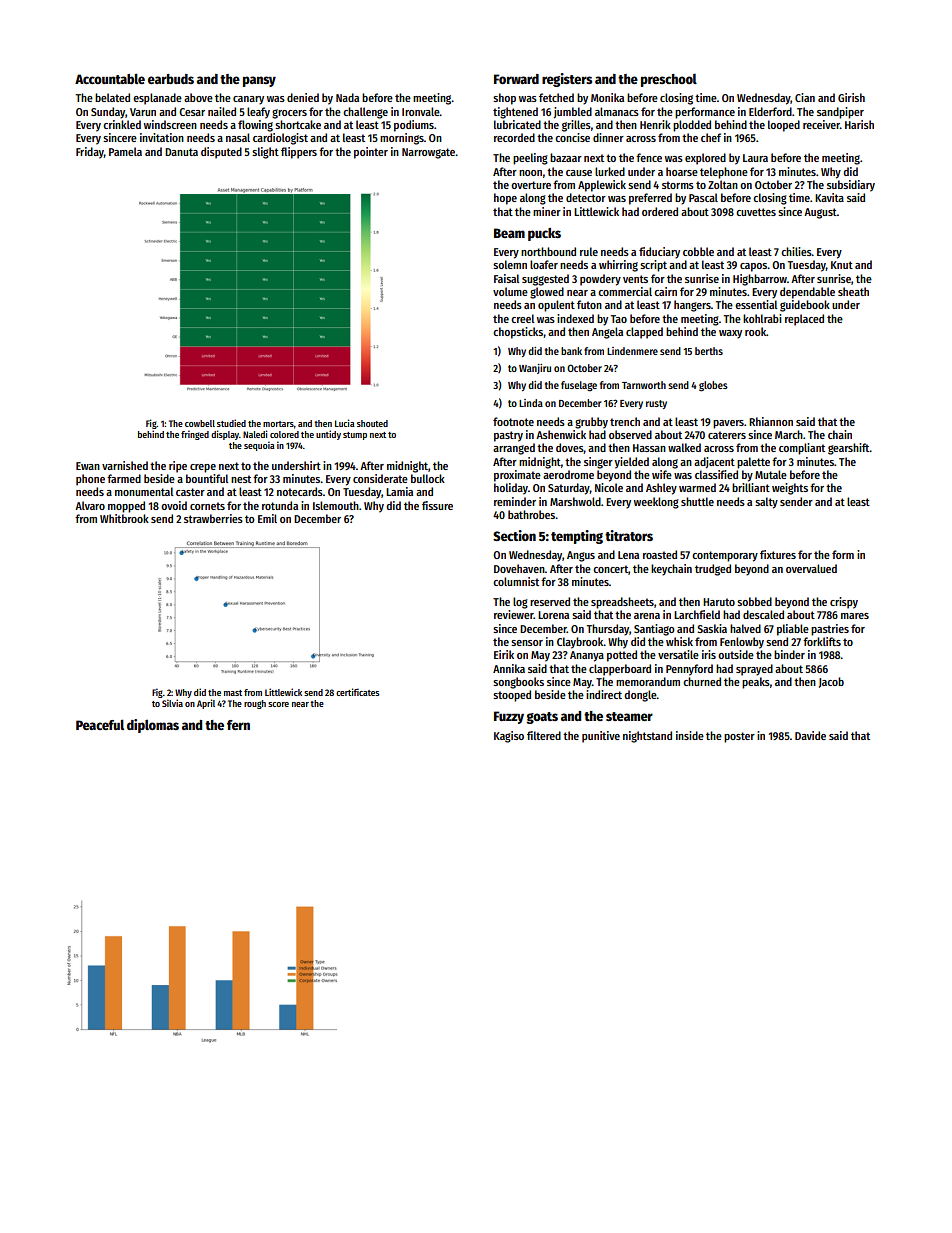 The width and height of the screenshot is (952, 1233). Describe the element at coordinates (853, 291) in the screenshot. I see `sheath` at that location.
